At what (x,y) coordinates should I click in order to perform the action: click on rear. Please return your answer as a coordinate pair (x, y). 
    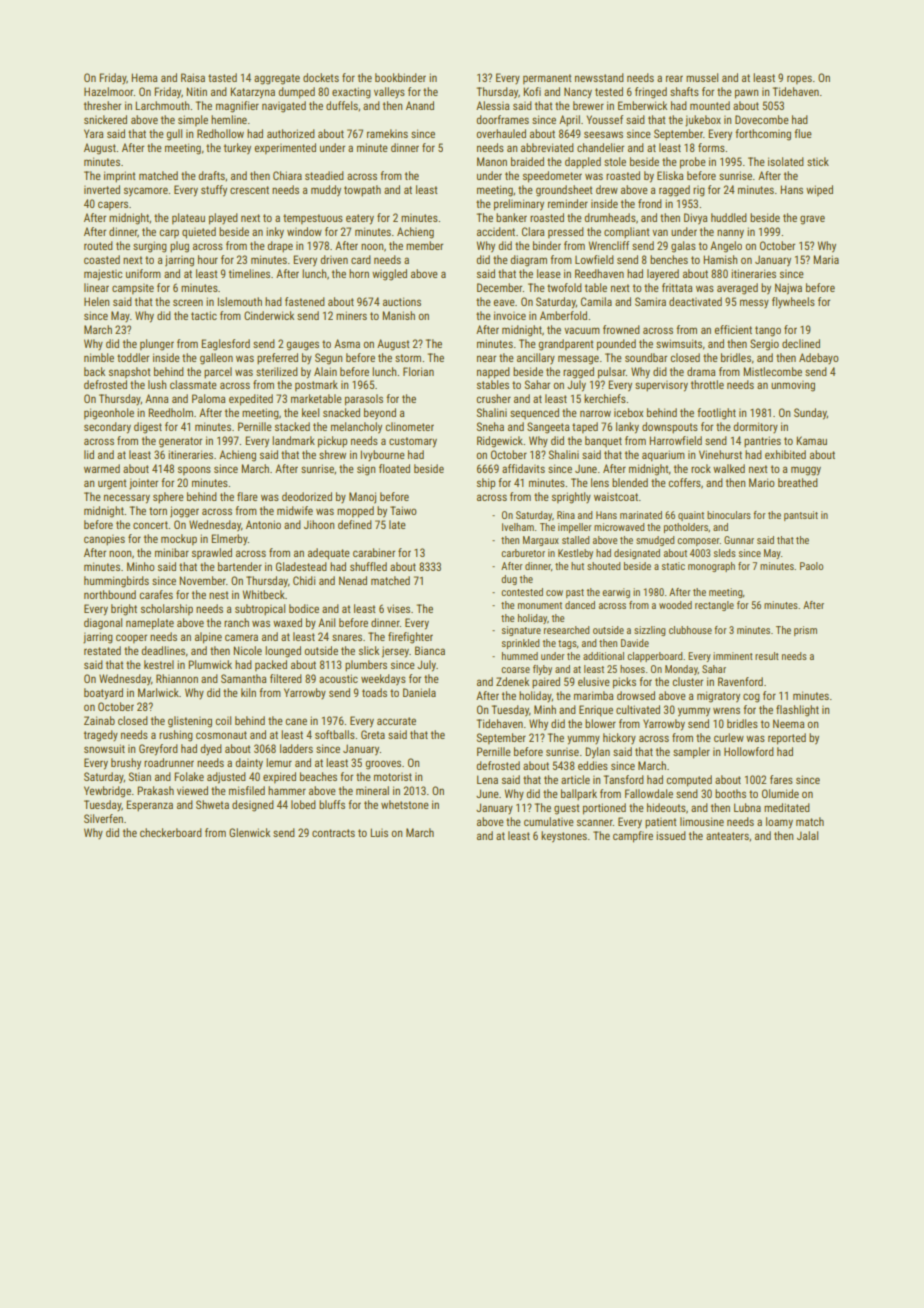
    Looking at the image, I should click on (674, 78).
